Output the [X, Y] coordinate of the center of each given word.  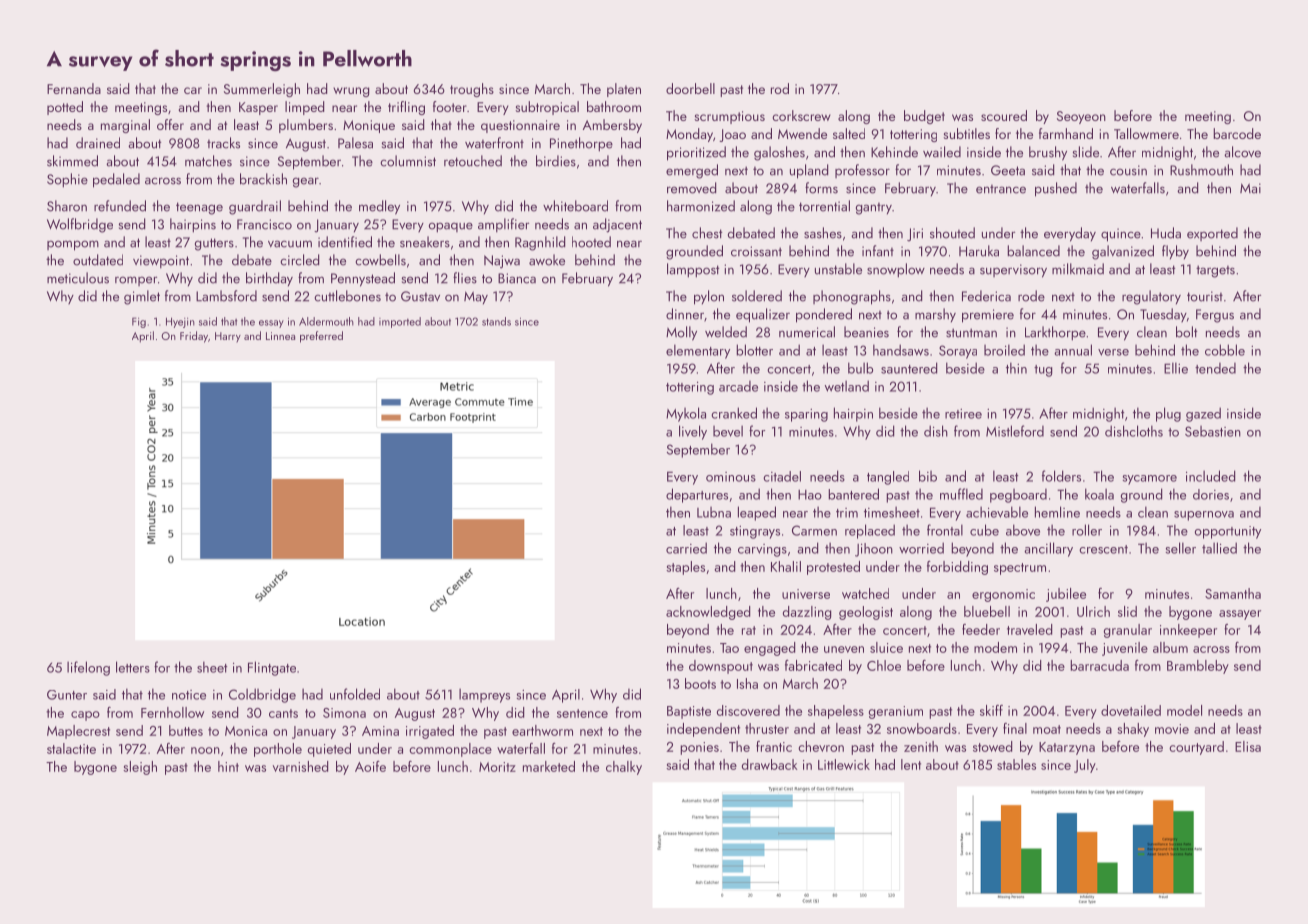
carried [686, 548]
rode [1031, 296]
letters [133, 667]
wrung [351, 92]
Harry [228, 337]
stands [496, 321]
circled [300, 260]
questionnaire [520, 126]
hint [228, 766]
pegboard [1018, 496]
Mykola [686, 414]
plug [1168, 414]
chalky [624, 768]
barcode [1237, 133]
